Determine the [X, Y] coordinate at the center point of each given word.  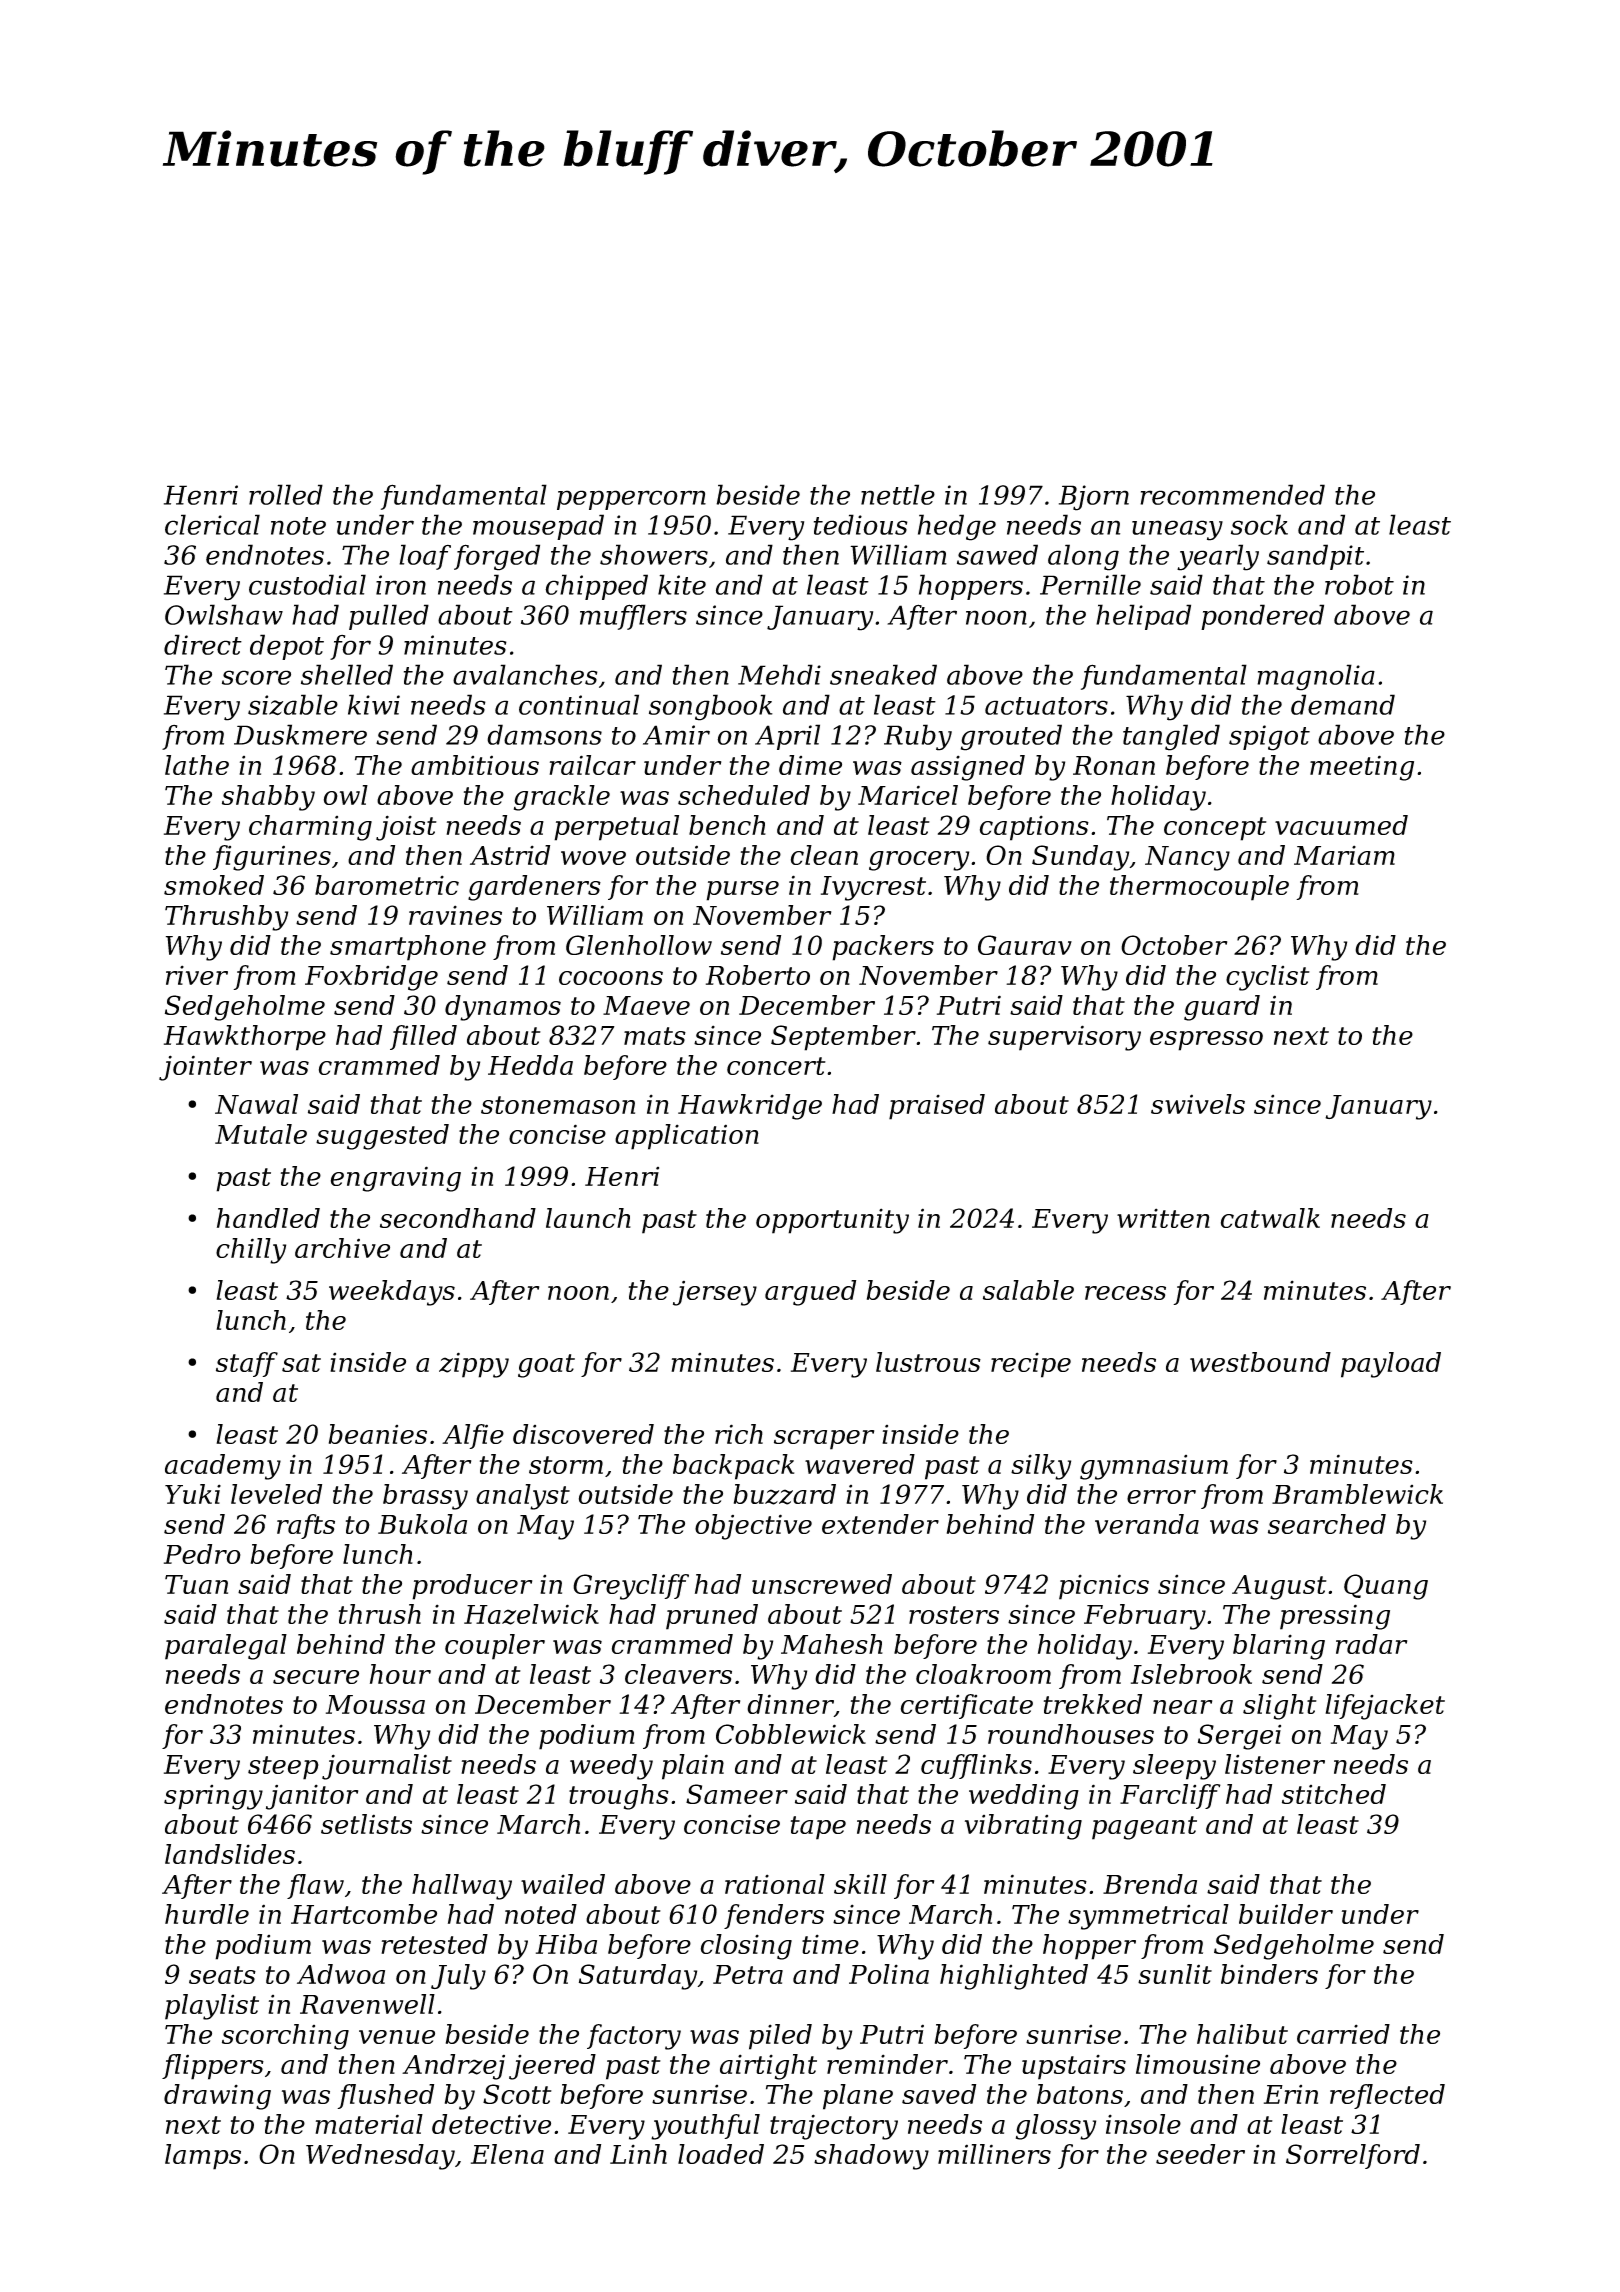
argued [810, 1293]
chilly [251, 1251]
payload [1391, 1365]
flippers [213, 2067]
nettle [898, 494]
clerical [212, 524]
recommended [1232, 494]
